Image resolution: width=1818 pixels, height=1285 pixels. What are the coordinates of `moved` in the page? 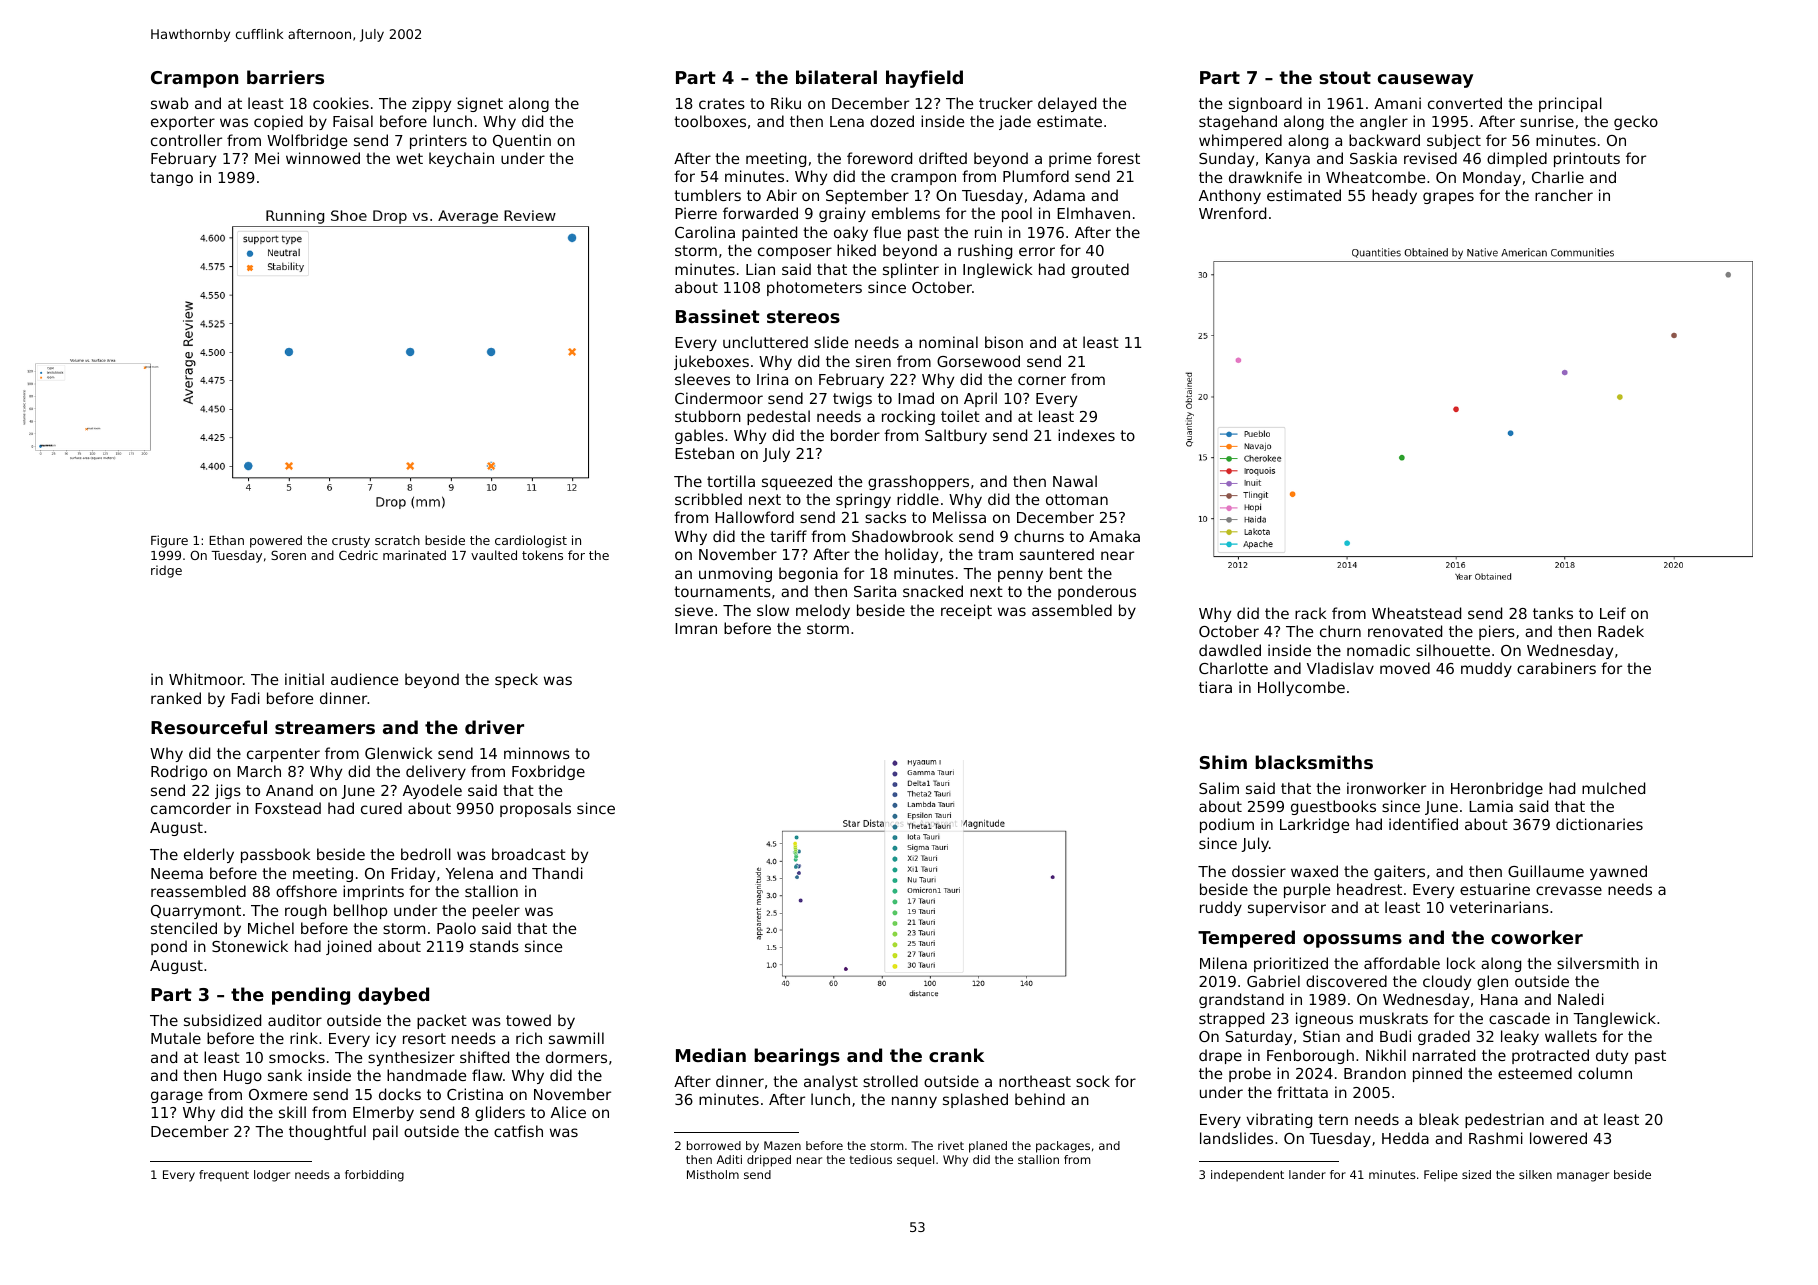 It's located at (1405, 668).
